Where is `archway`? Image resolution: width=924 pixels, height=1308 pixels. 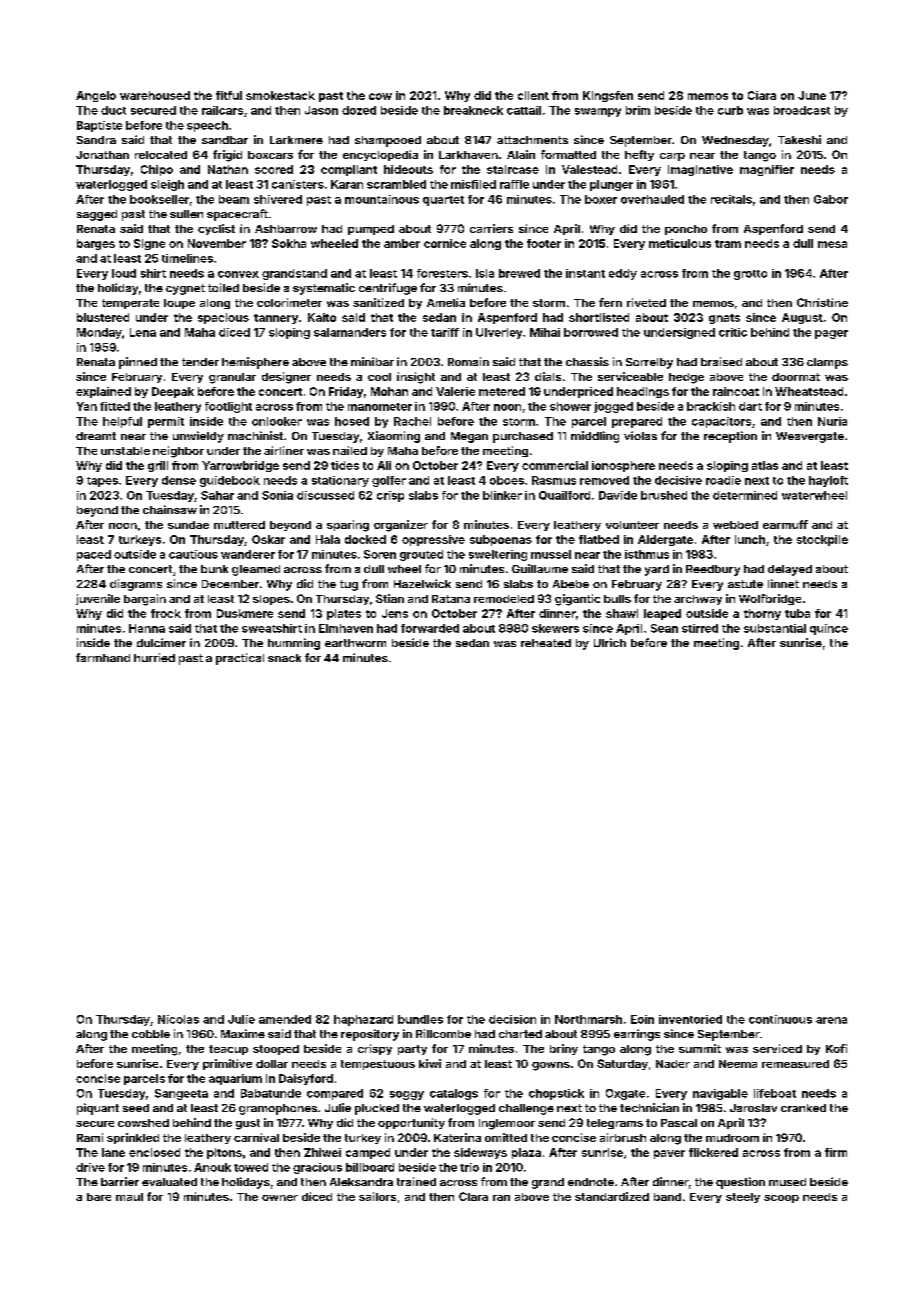
archway is located at coordinates (698, 600).
